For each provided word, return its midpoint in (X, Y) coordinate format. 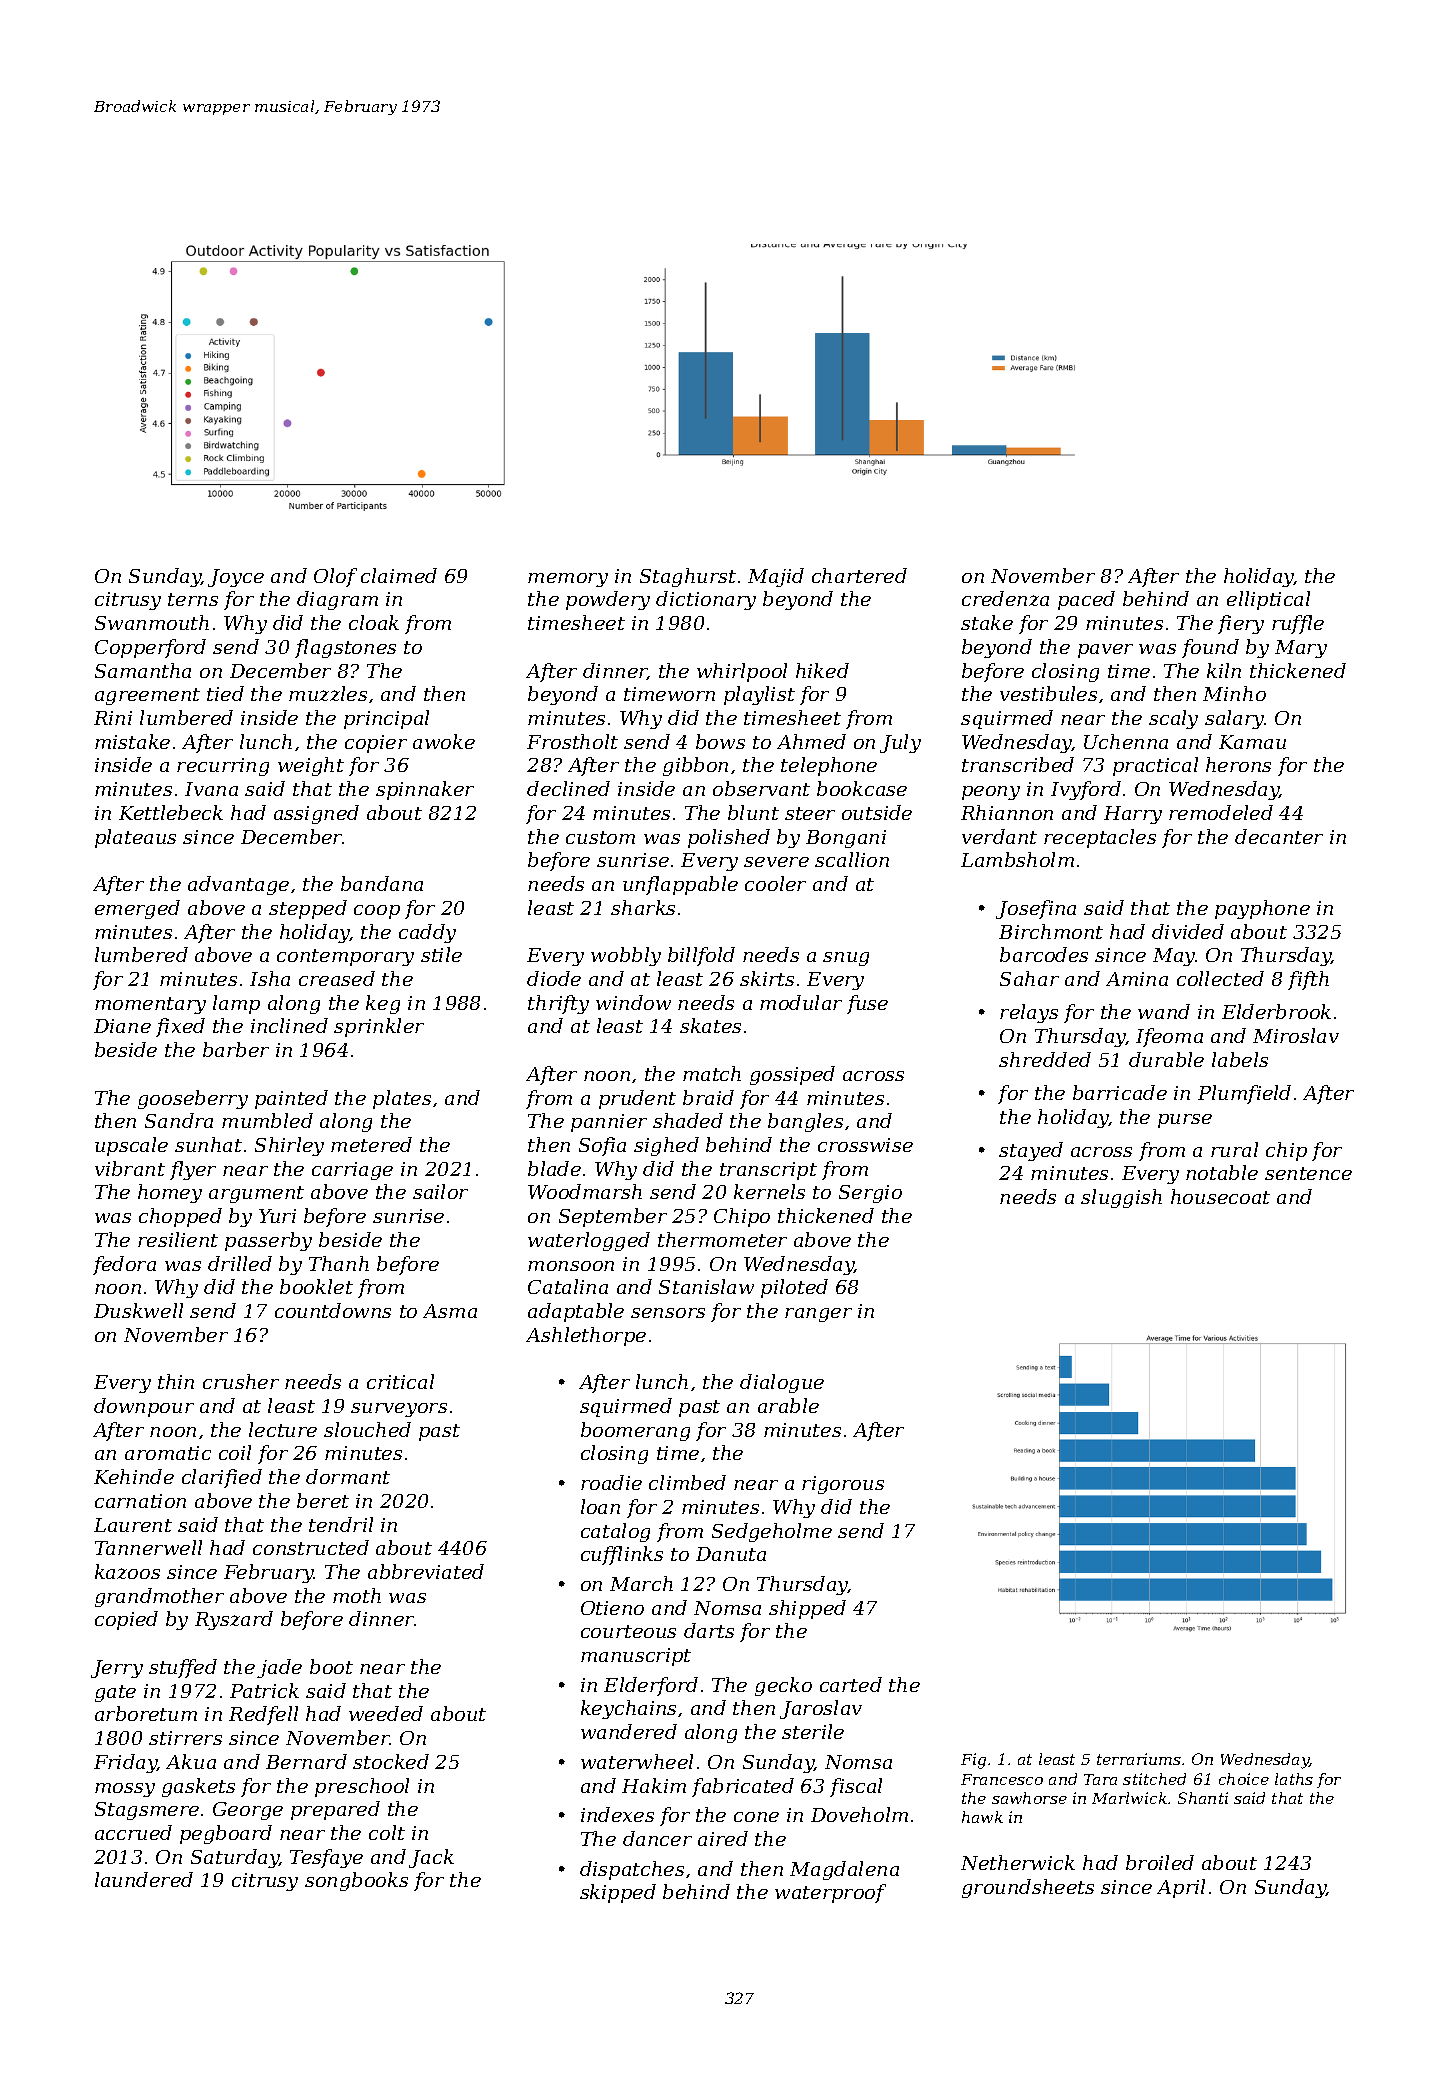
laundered (144, 1879)
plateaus (135, 838)
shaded (688, 1120)
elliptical (1268, 600)
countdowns (333, 1310)
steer (810, 813)
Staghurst (688, 577)
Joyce (236, 578)
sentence (1308, 1173)
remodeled (1221, 812)
